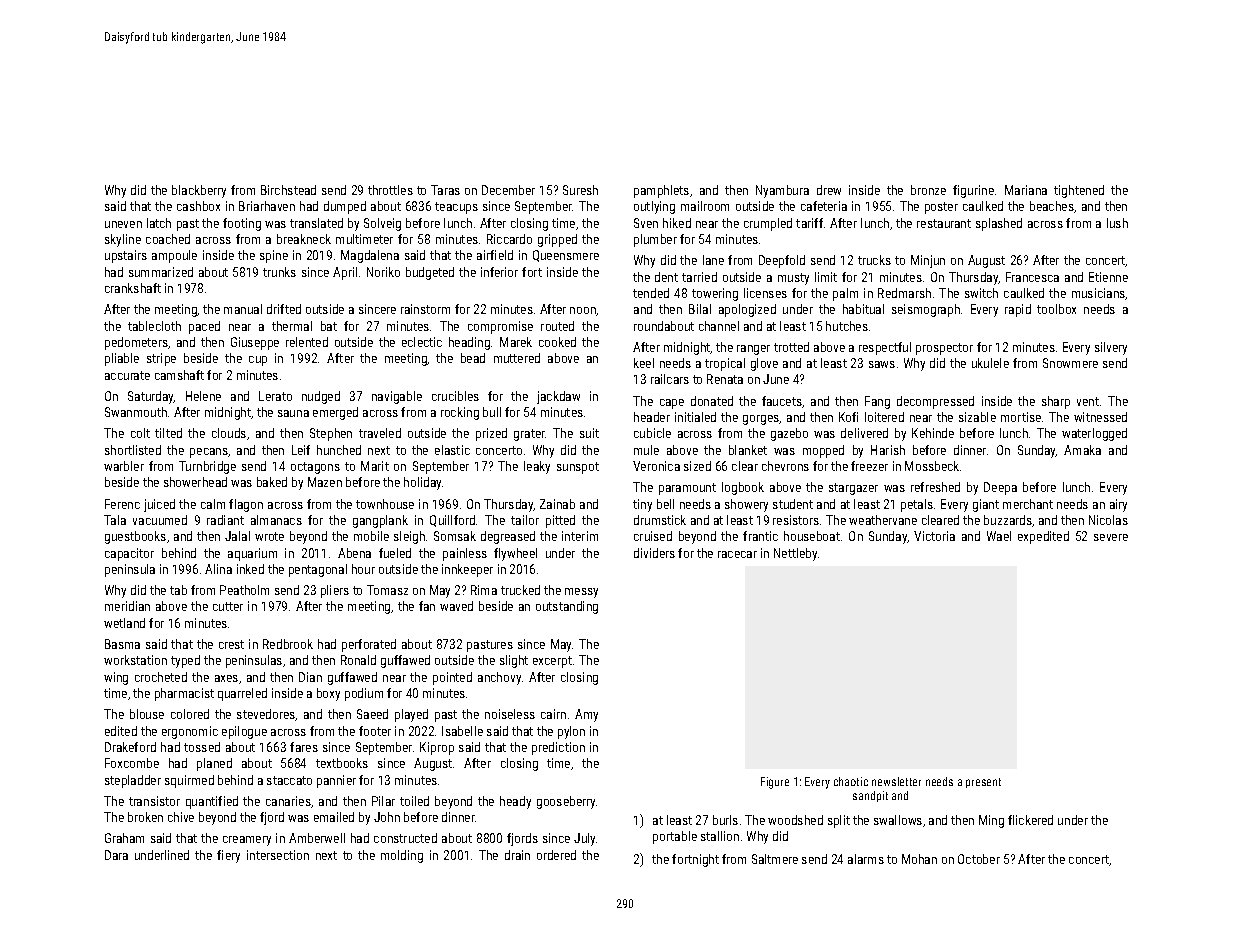 Image resolution: width=1233 pixels, height=952 pixels. What do you see at coordinates (289, 780) in the screenshot?
I see `staccato` at bounding box center [289, 780].
